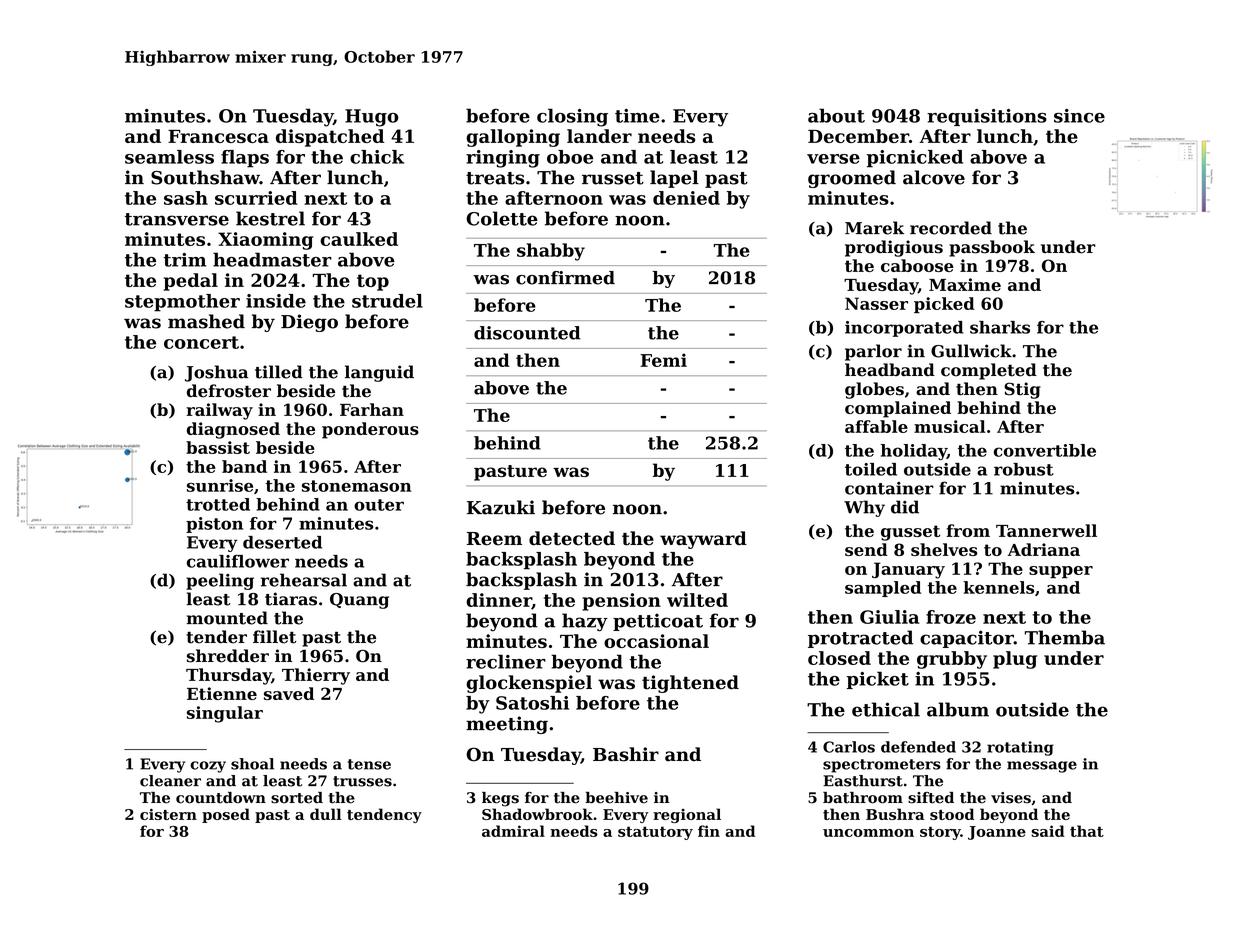 Image resolution: width=1233 pixels, height=952 pixels. I want to click on plug, so click(1015, 660).
